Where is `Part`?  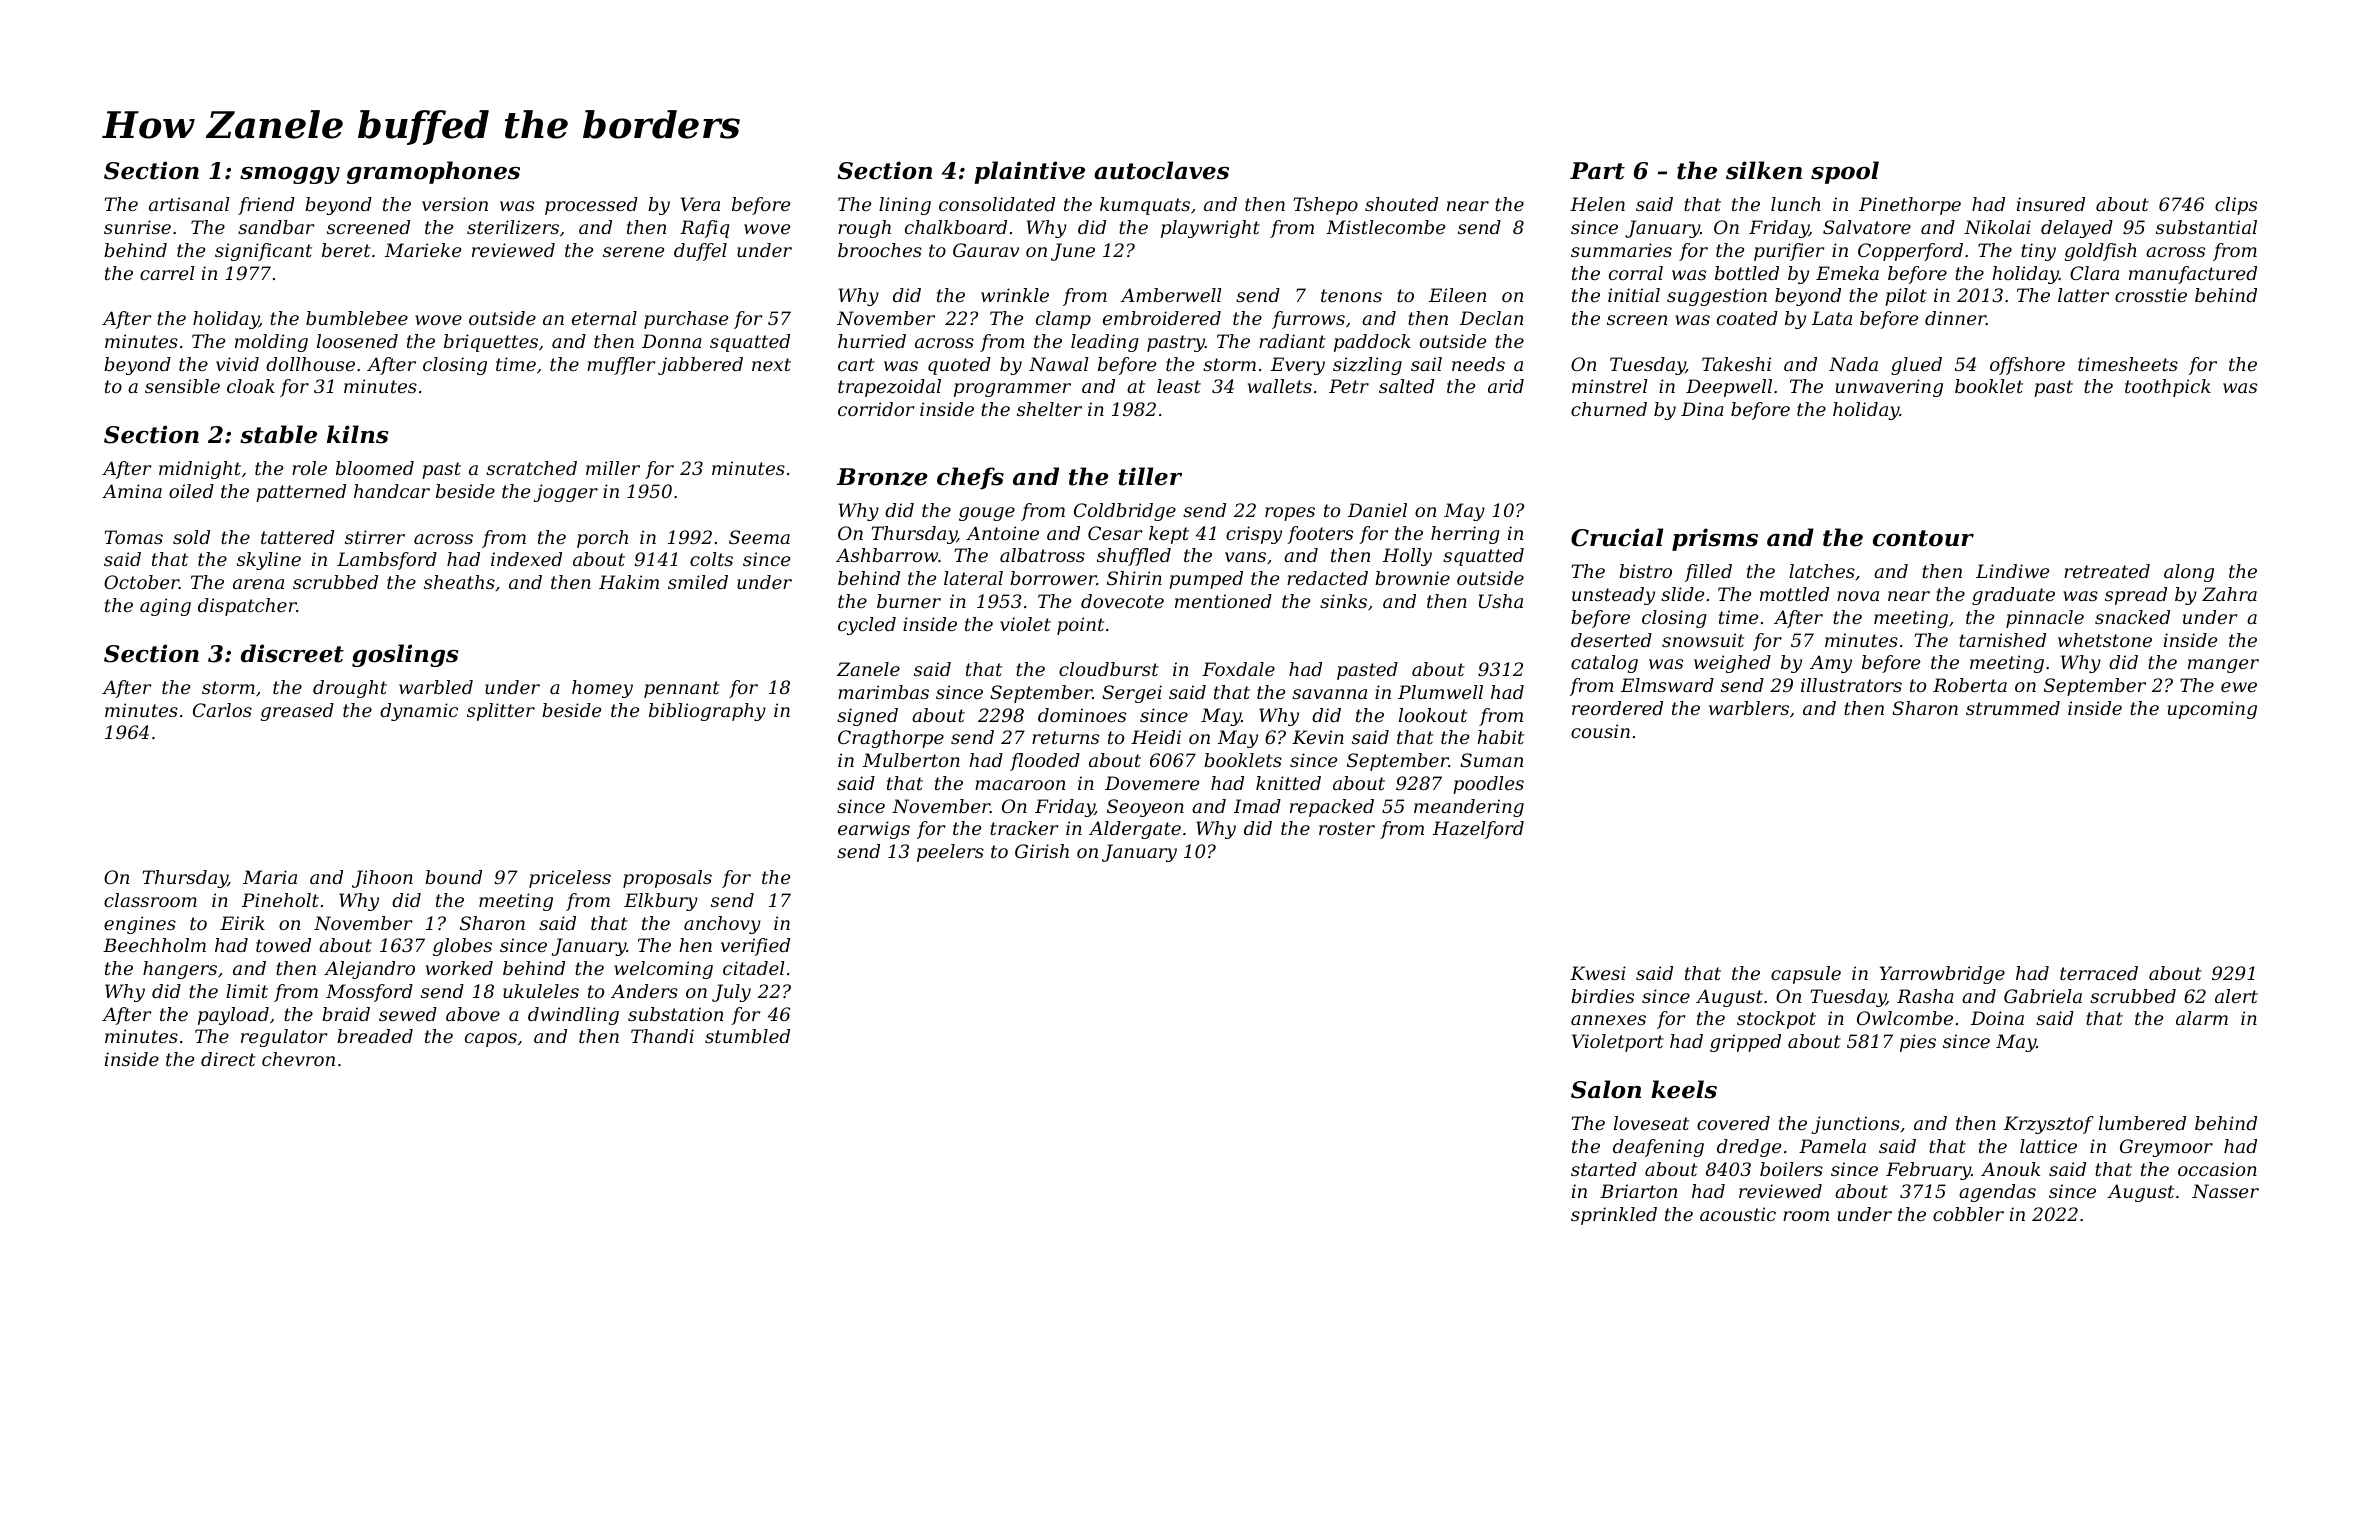
Part is located at coordinates (1597, 171).
